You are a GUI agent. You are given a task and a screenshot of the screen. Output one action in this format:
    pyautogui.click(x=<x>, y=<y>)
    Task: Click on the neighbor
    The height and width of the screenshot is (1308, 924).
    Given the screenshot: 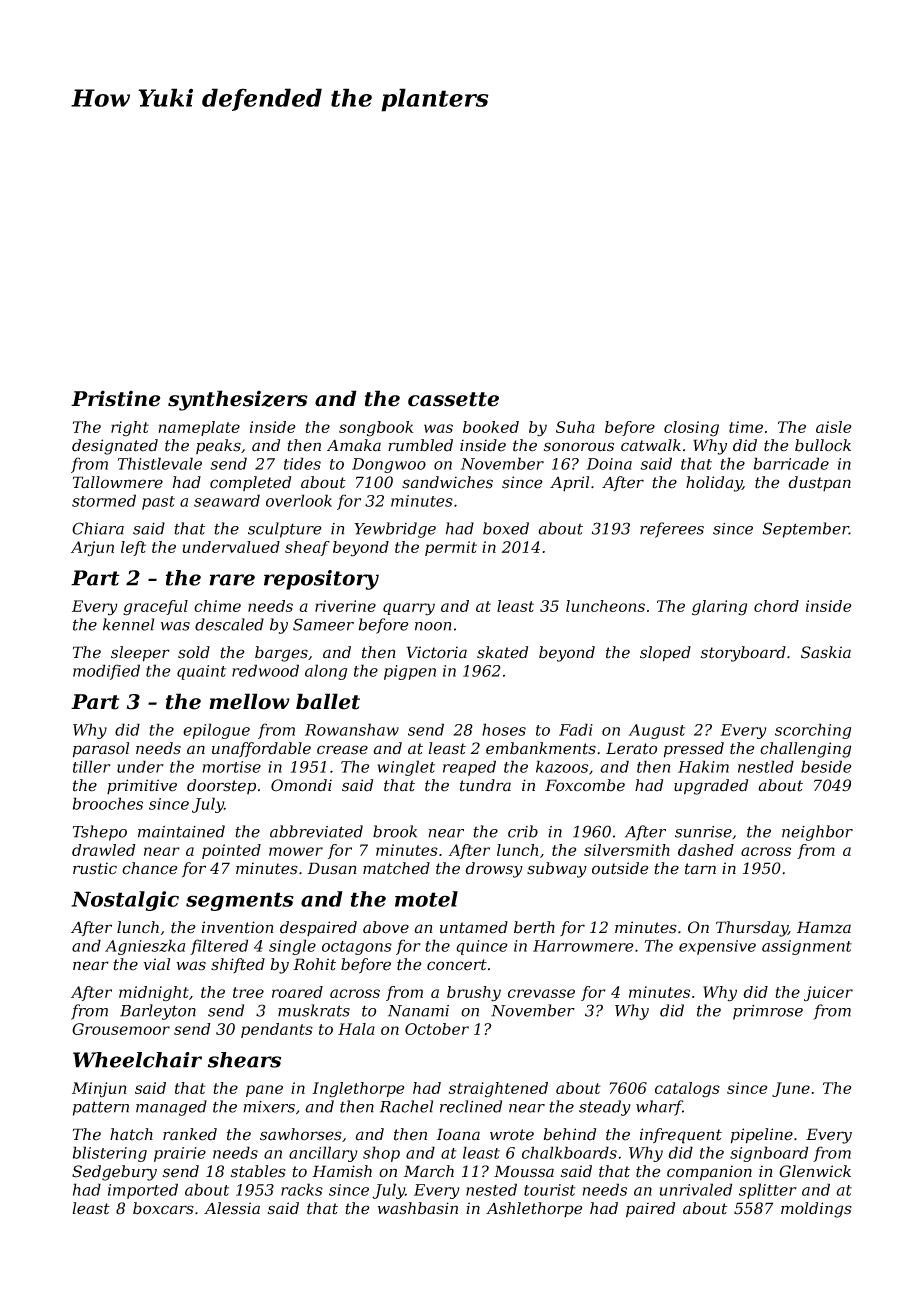 What is the action you would take?
    pyautogui.click(x=817, y=833)
